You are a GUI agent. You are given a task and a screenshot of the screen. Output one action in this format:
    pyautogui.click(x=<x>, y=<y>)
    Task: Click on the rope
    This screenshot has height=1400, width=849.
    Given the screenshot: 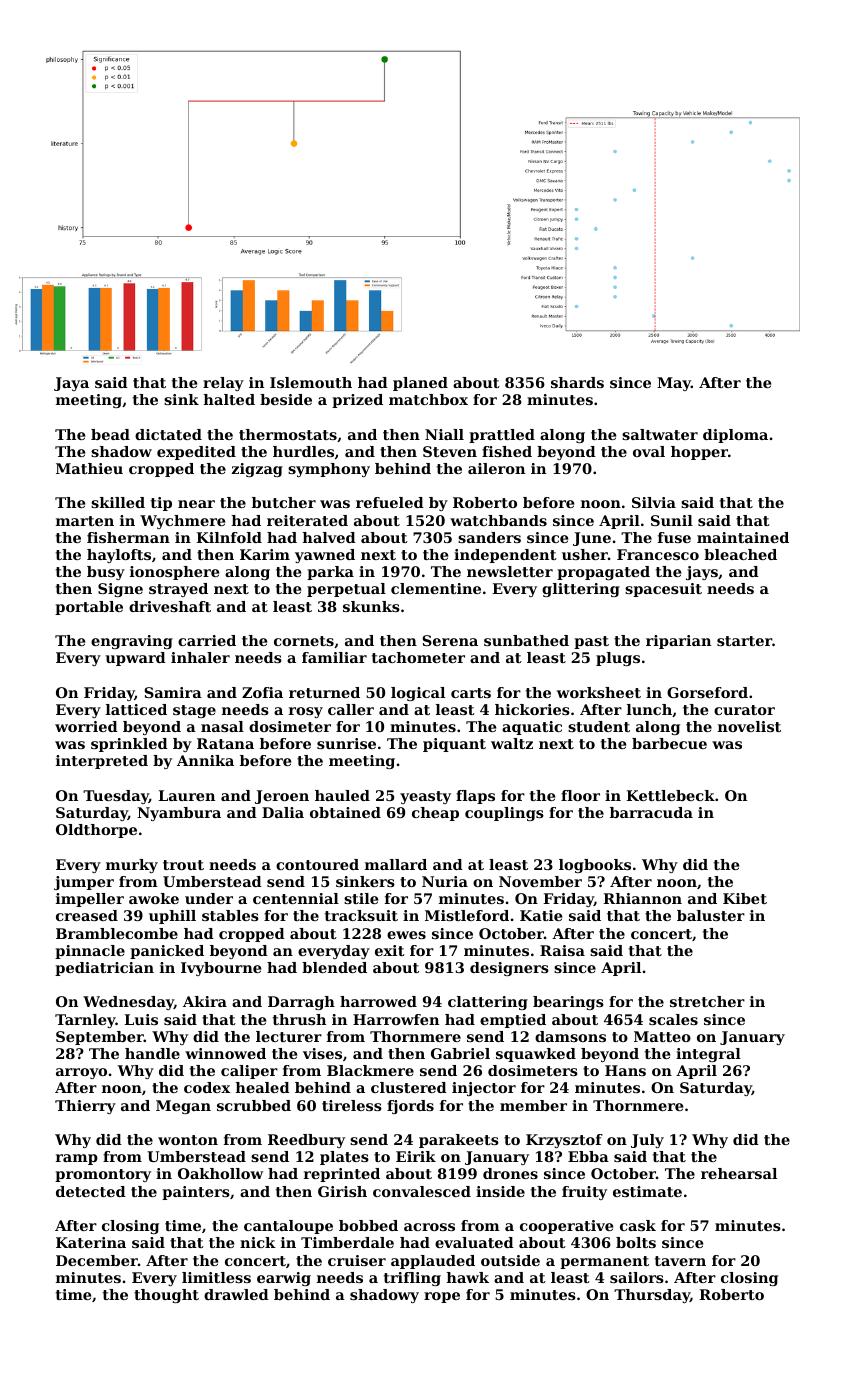 What is the action you would take?
    pyautogui.click(x=442, y=1297)
